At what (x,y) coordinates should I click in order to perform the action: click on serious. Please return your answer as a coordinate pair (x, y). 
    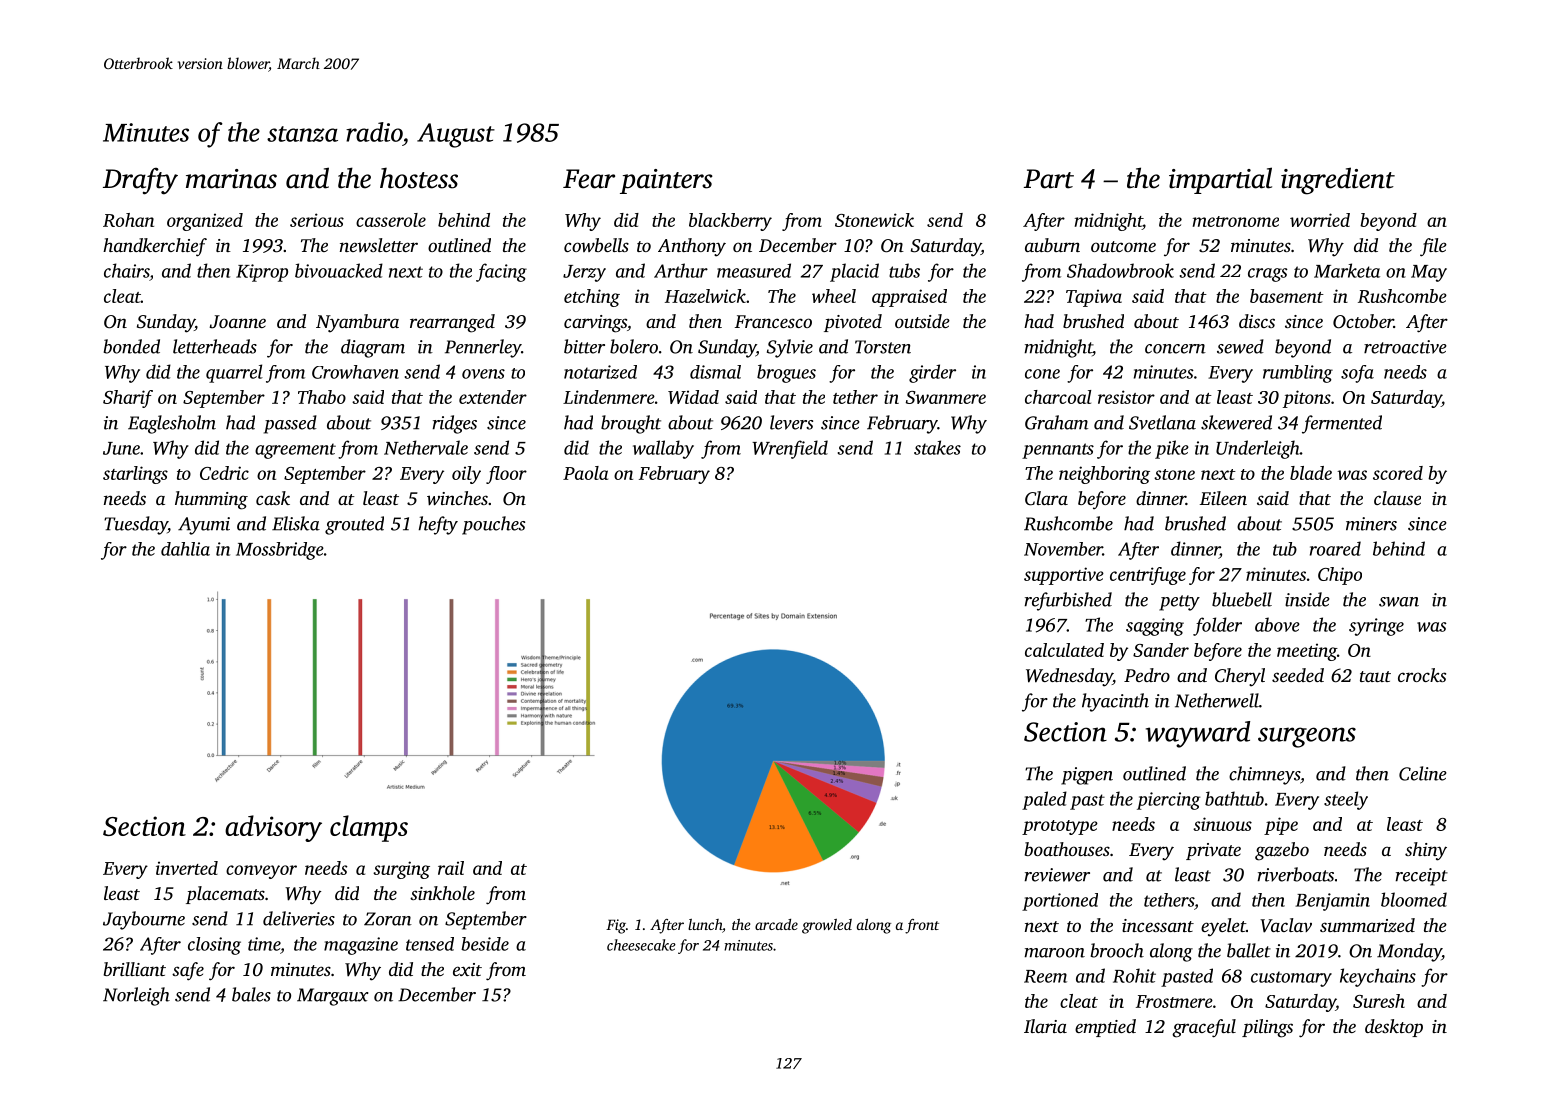
    Looking at the image, I should click on (317, 220).
